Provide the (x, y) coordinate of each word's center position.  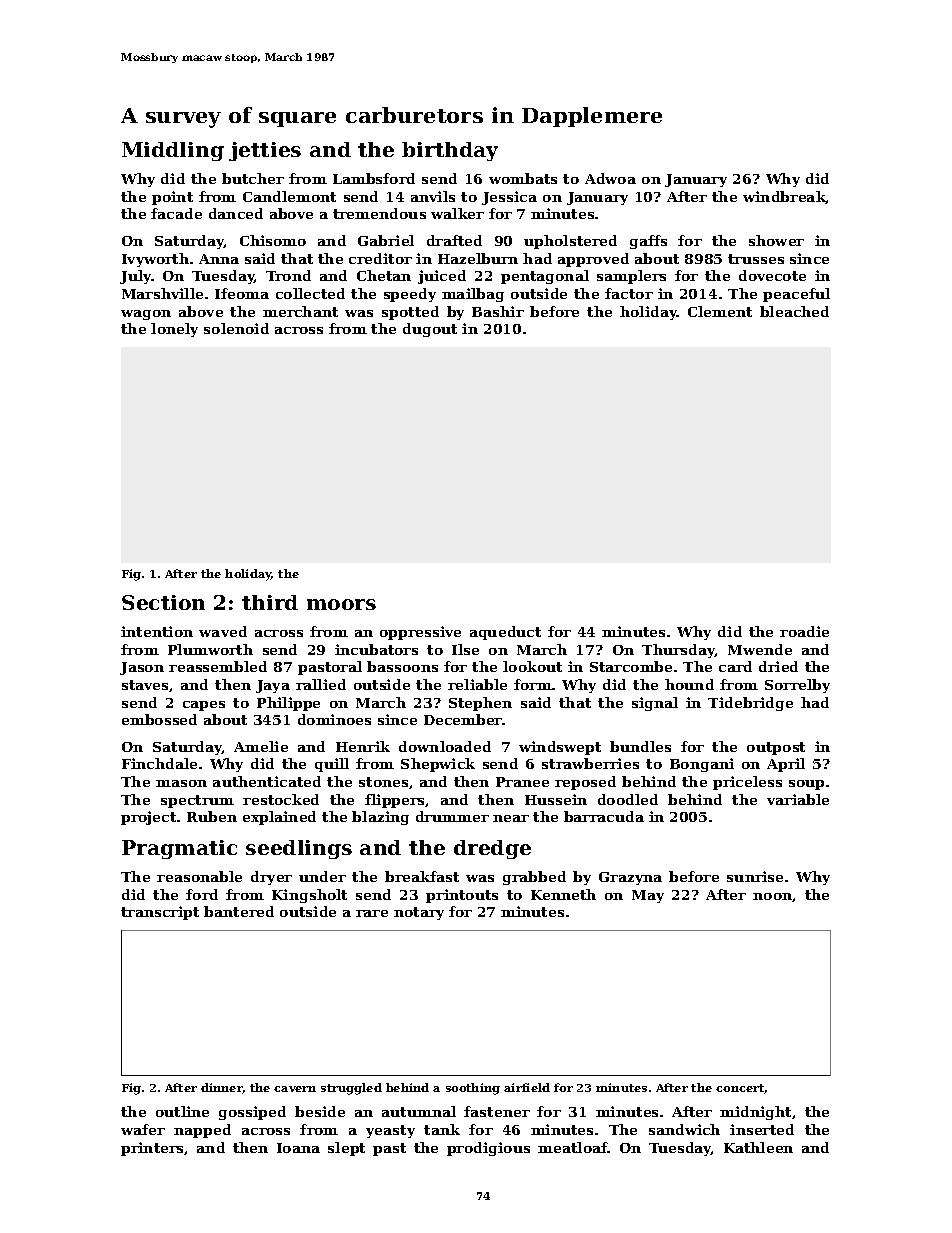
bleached (794, 311)
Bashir (498, 311)
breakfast (422, 876)
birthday (450, 151)
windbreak (784, 197)
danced (236, 213)
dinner (222, 1088)
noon (773, 897)
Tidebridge (750, 704)
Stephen (480, 704)
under (322, 876)
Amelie (261, 746)
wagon (146, 315)
